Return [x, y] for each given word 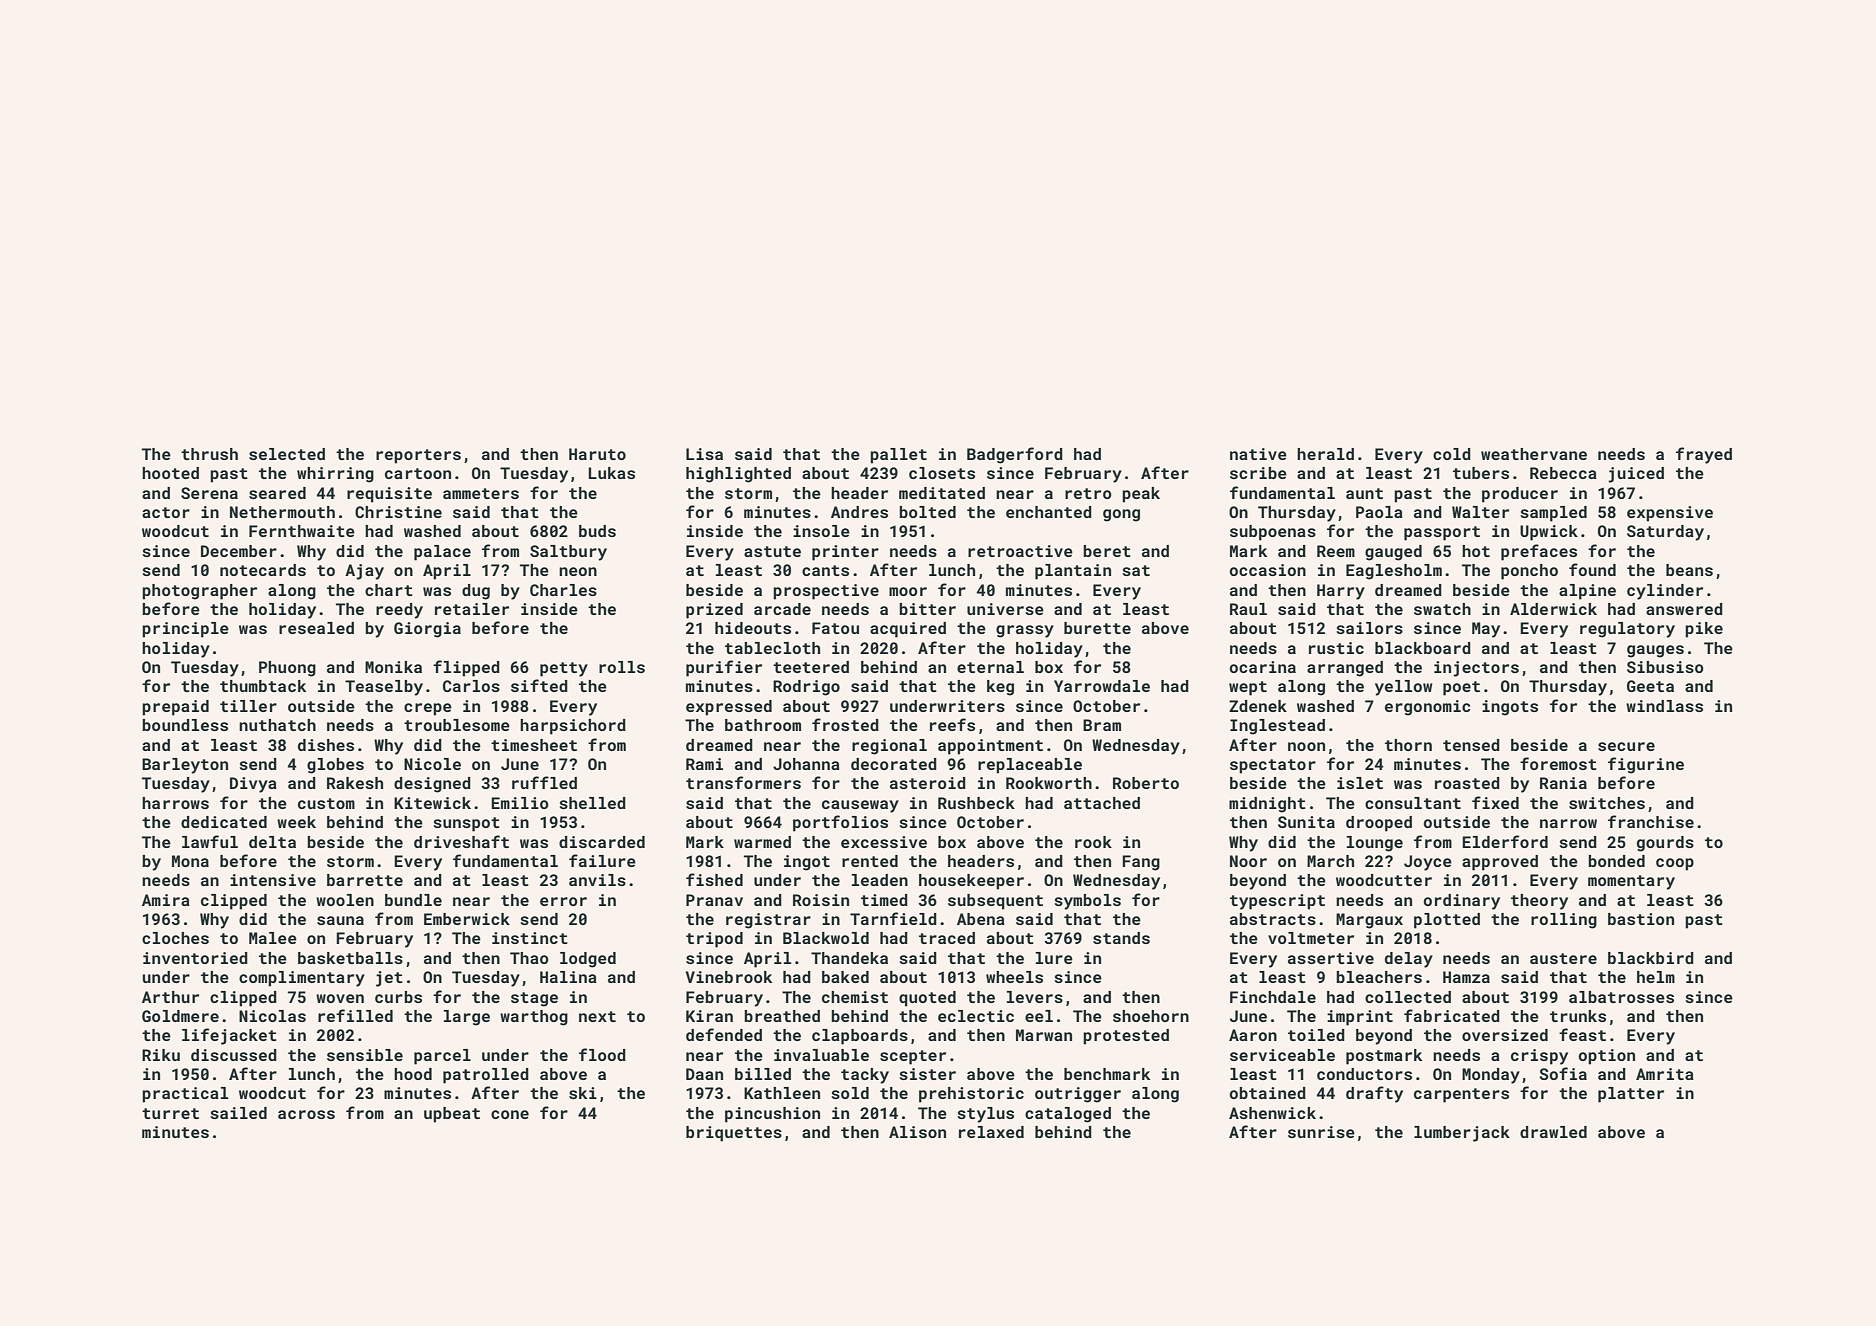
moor [908, 591]
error [563, 901]
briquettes [734, 1134]
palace [442, 553]
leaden [880, 880]
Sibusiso [1665, 667]
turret [170, 1113]
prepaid [175, 708]
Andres [859, 512]
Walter [1480, 512]
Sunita [1306, 822]
